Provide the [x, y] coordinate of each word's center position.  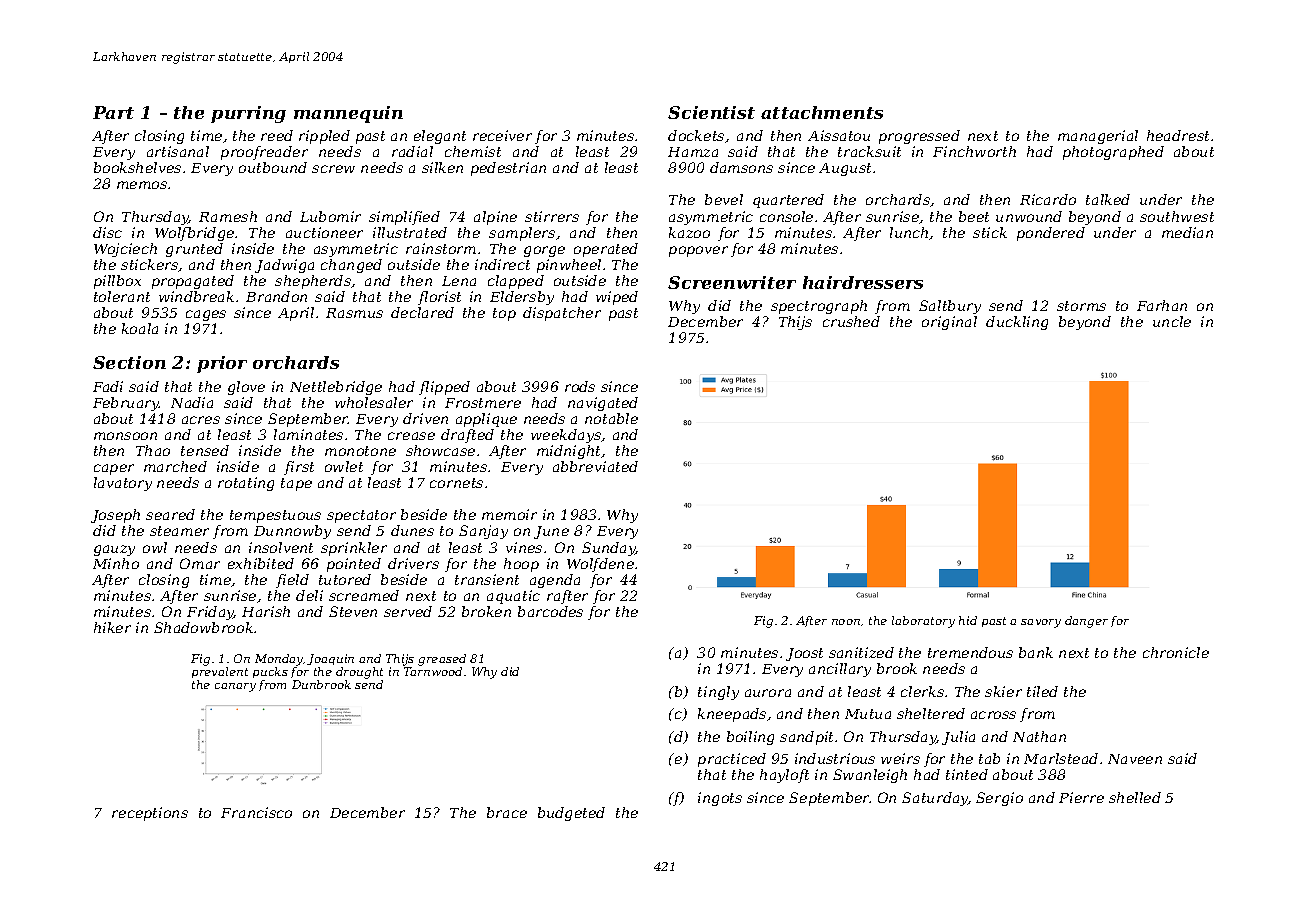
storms [1081, 306]
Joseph [115, 516]
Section [129, 362]
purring [248, 114]
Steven [353, 611]
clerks [922, 691]
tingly [718, 693]
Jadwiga [284, 266]
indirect [502, 264]
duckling [1017, 323]
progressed [919, 137]
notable [611, 418]
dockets [696, 135]
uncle [1172, 321]
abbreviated [595, 466]
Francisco [256, 812]
